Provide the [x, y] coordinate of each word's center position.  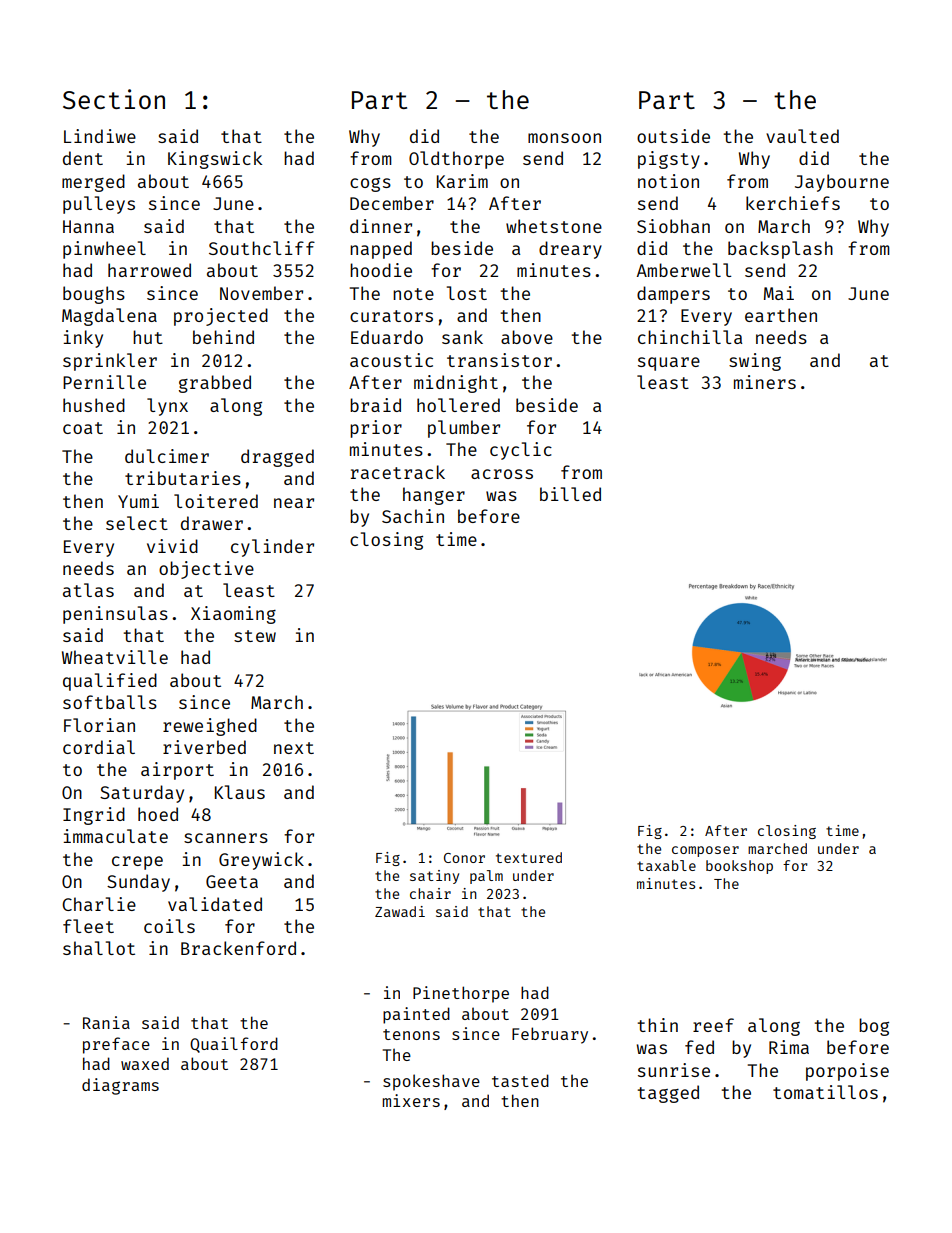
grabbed [215, 384]
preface [116, 1045]
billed [570, 494]
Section [114, 99]
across [502, 474]
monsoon [564, 138]
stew [255, 636]
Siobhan [673, 226]
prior [376, 429]
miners [765, 382]
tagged [668, 1094]
